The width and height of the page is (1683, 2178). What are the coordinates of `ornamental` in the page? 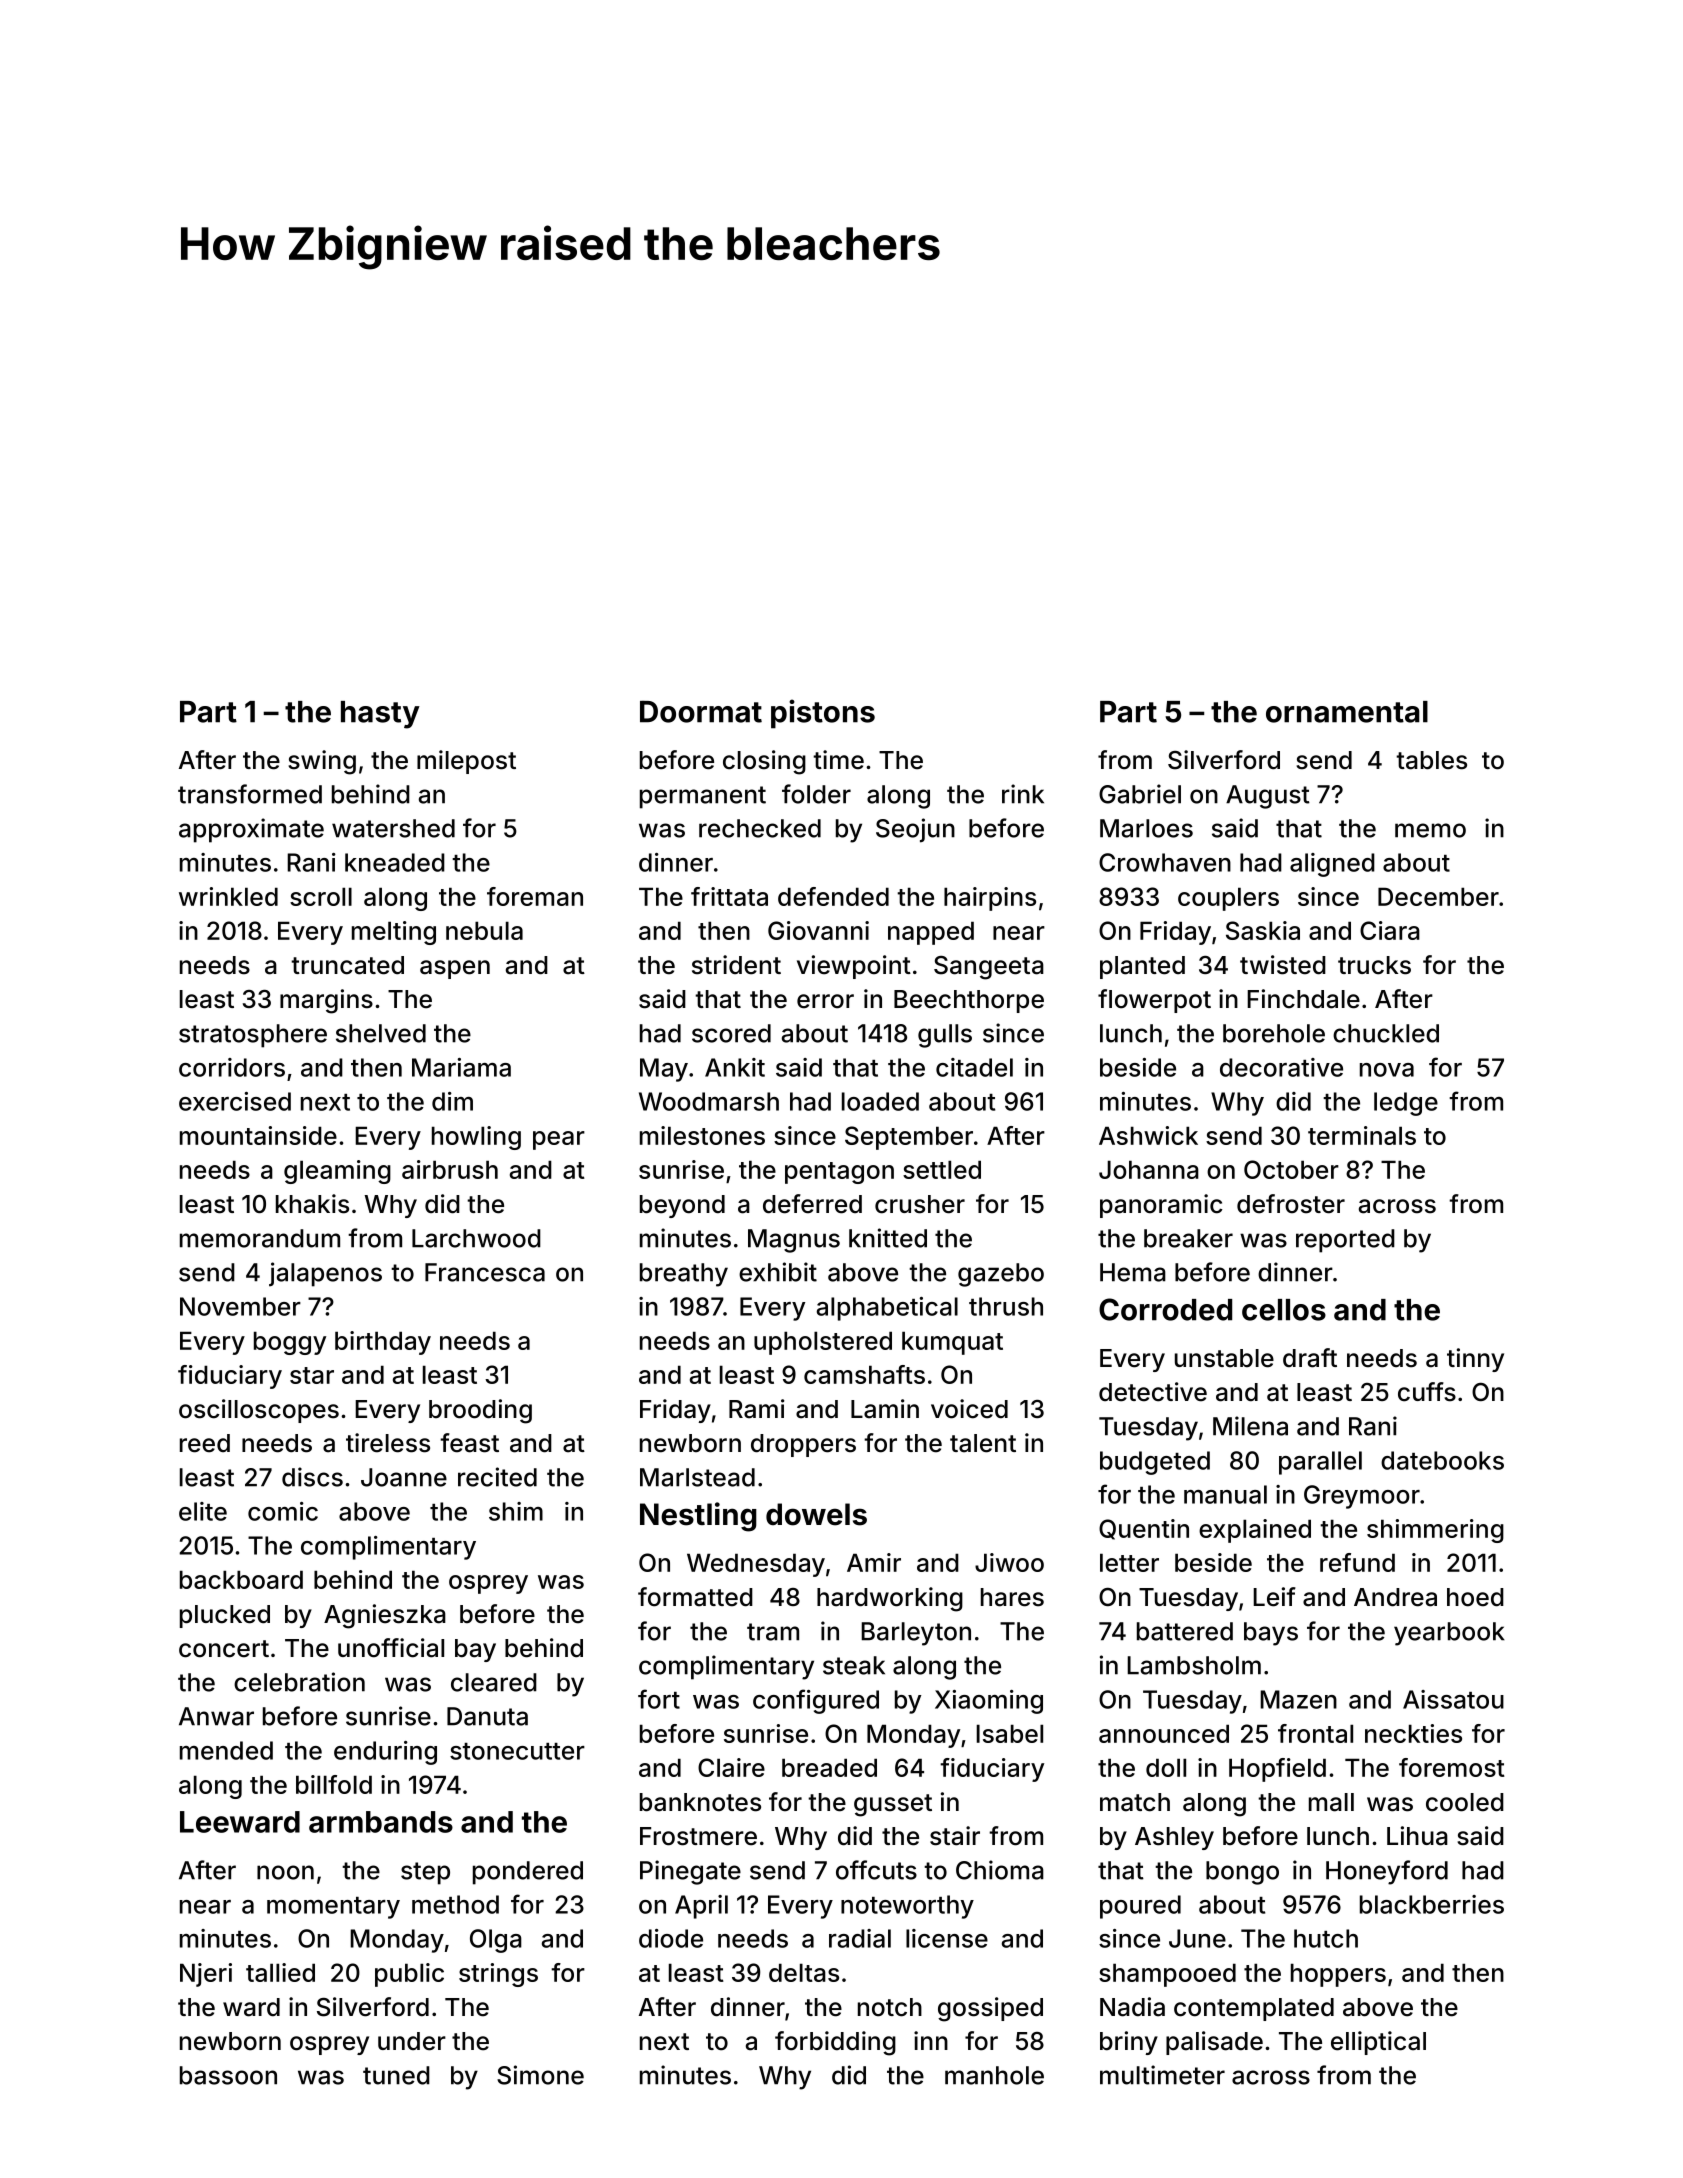 It's located at (1347, 712).
